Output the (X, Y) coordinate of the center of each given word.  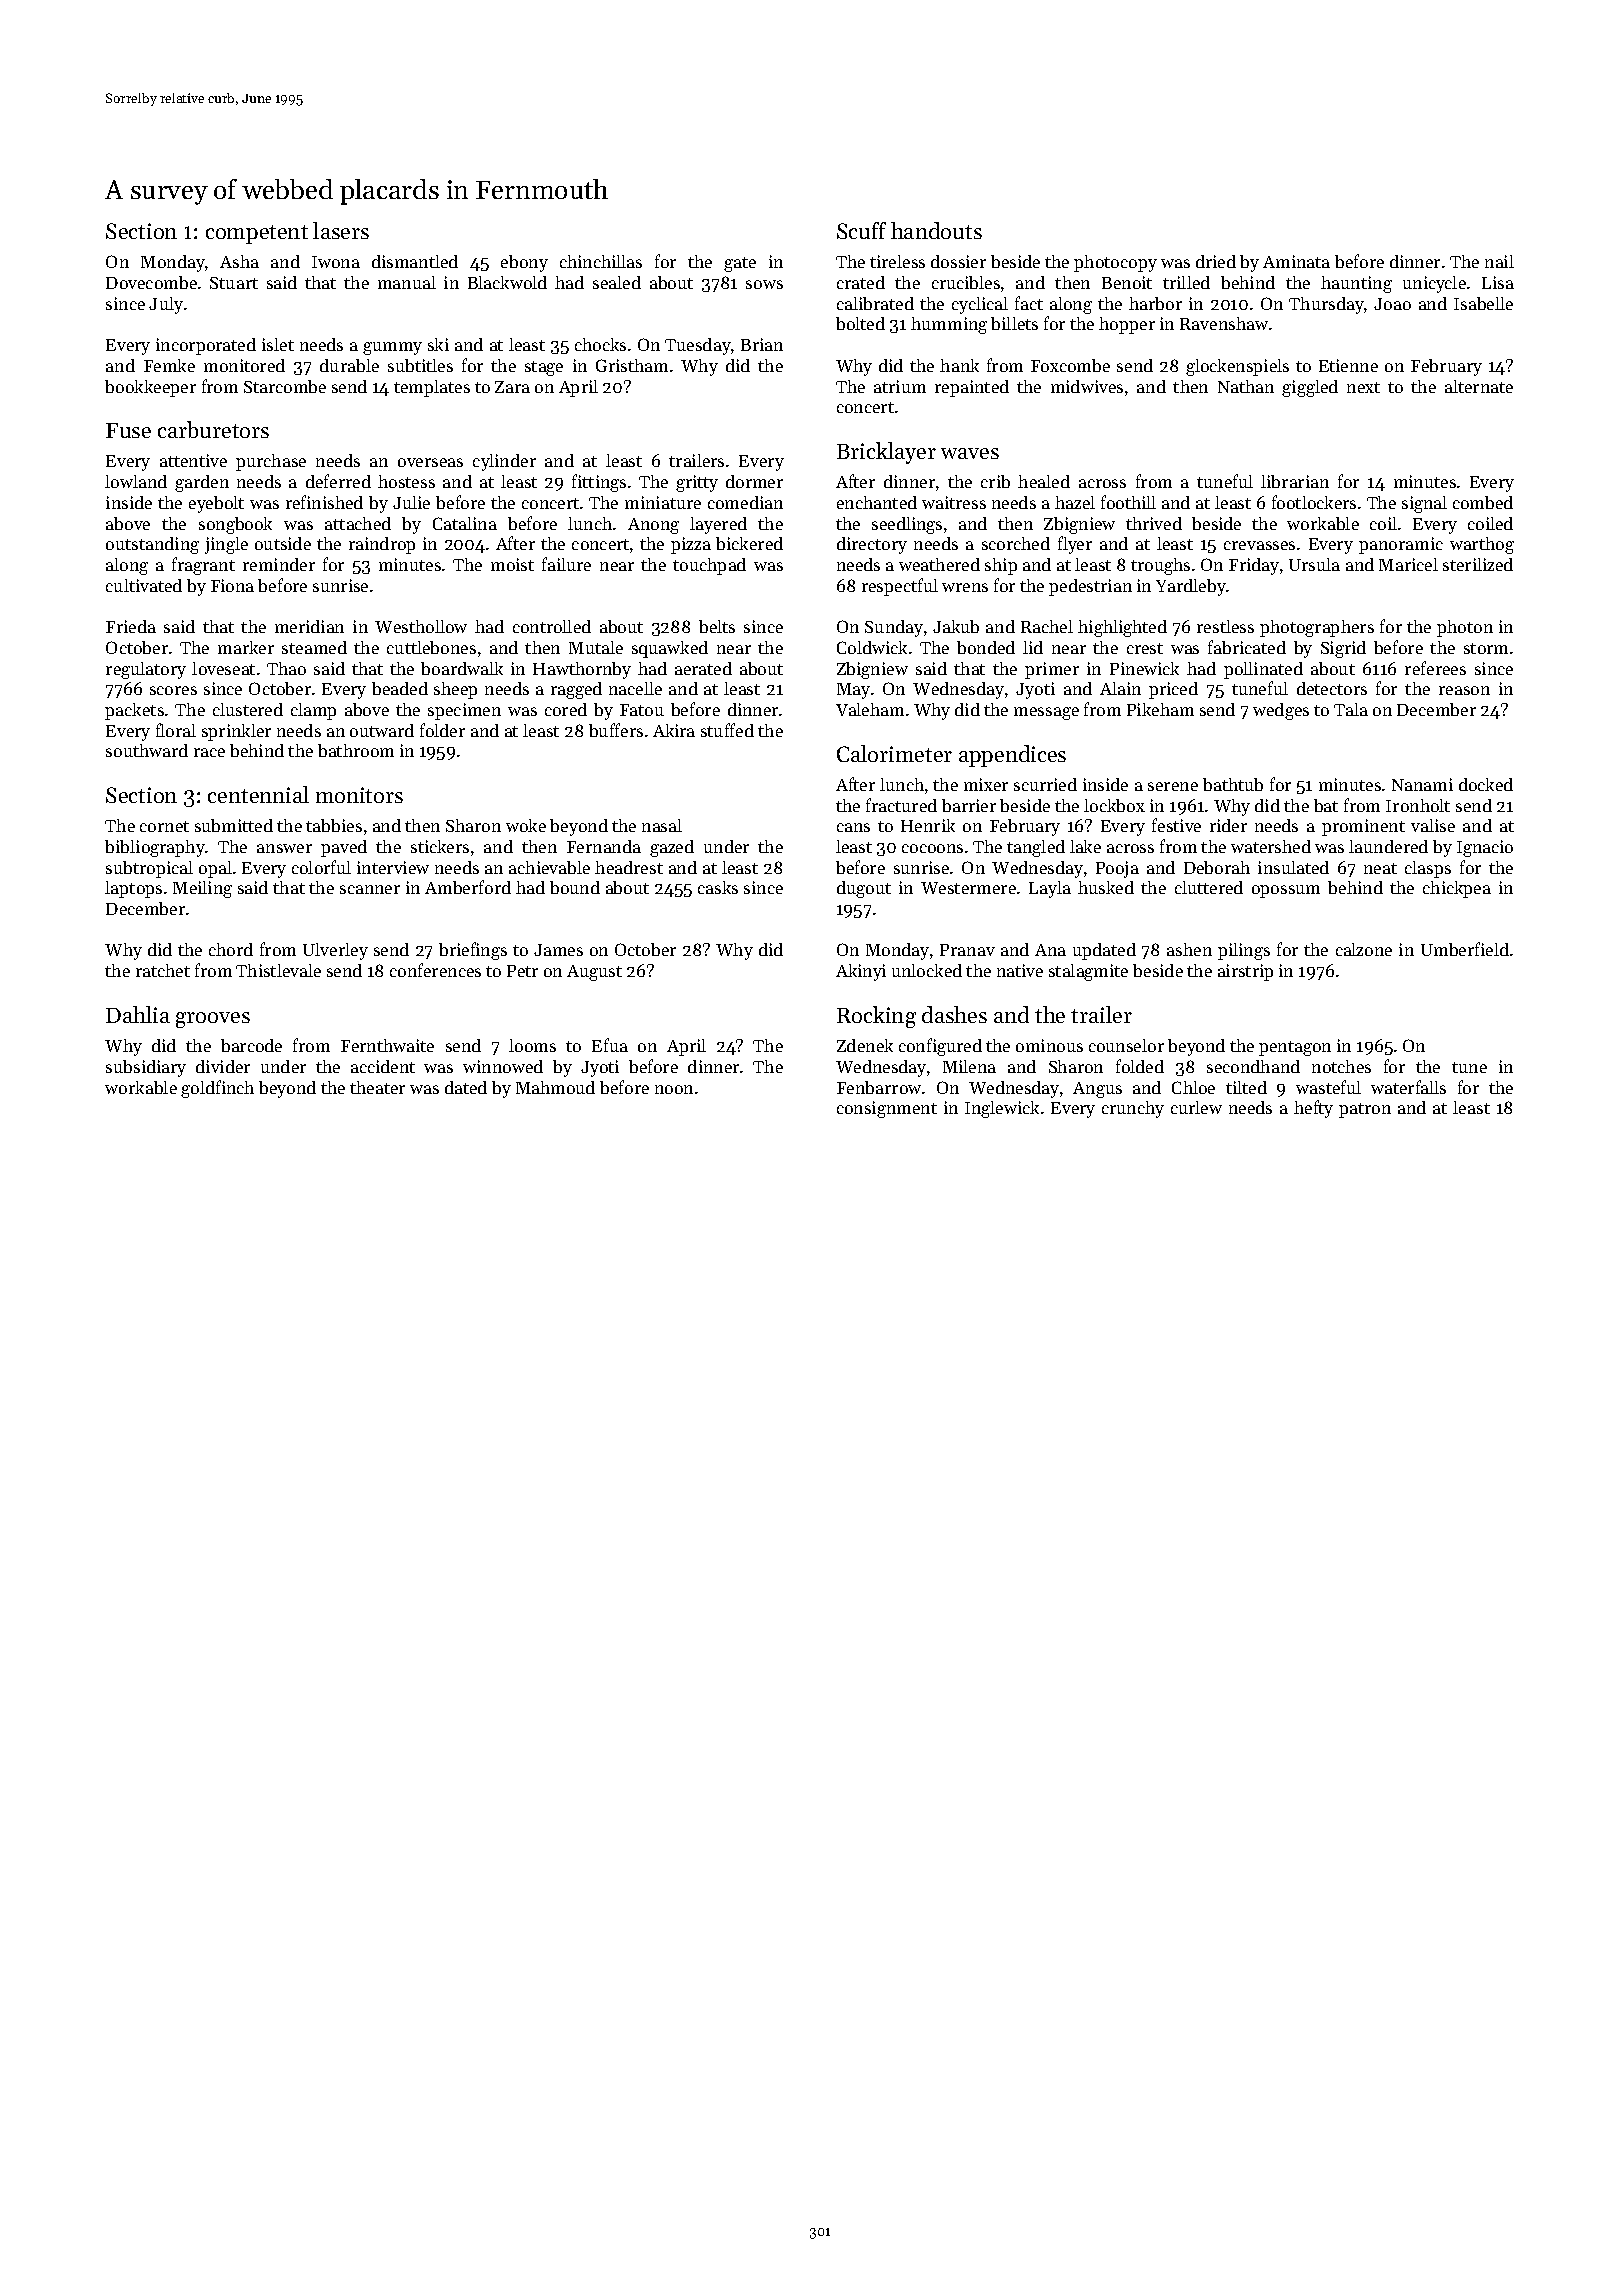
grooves (213, 1020)
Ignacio (1485, 848)
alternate (1479, 386)
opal (215, 869)
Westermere (968, 888)
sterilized (1478, 564)
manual (407, 282)
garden (202, 483)
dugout (864, 889)
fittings (599, 483)
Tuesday (698, 346)
